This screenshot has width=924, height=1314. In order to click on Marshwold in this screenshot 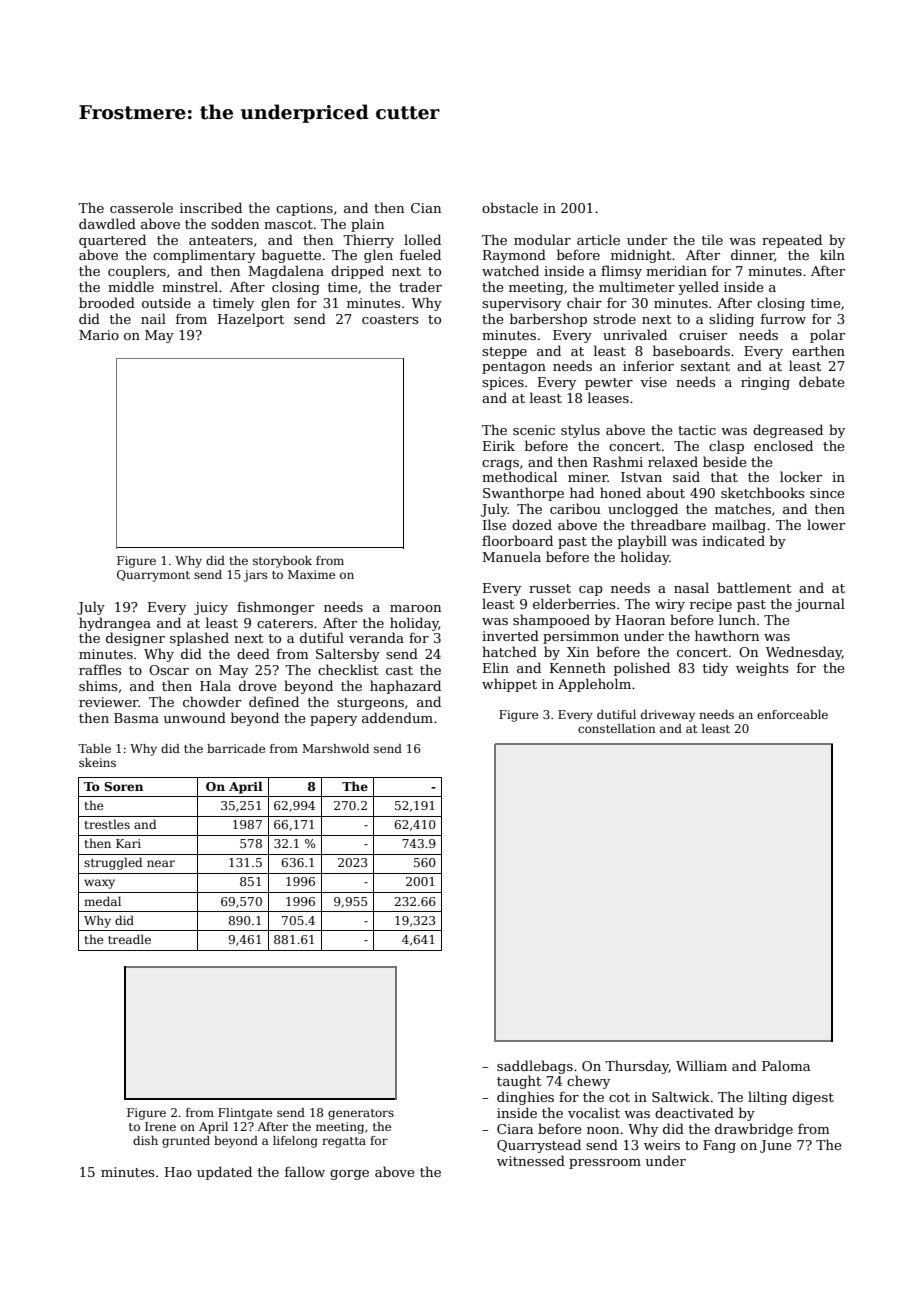, I will do `click(335, 748)`.
